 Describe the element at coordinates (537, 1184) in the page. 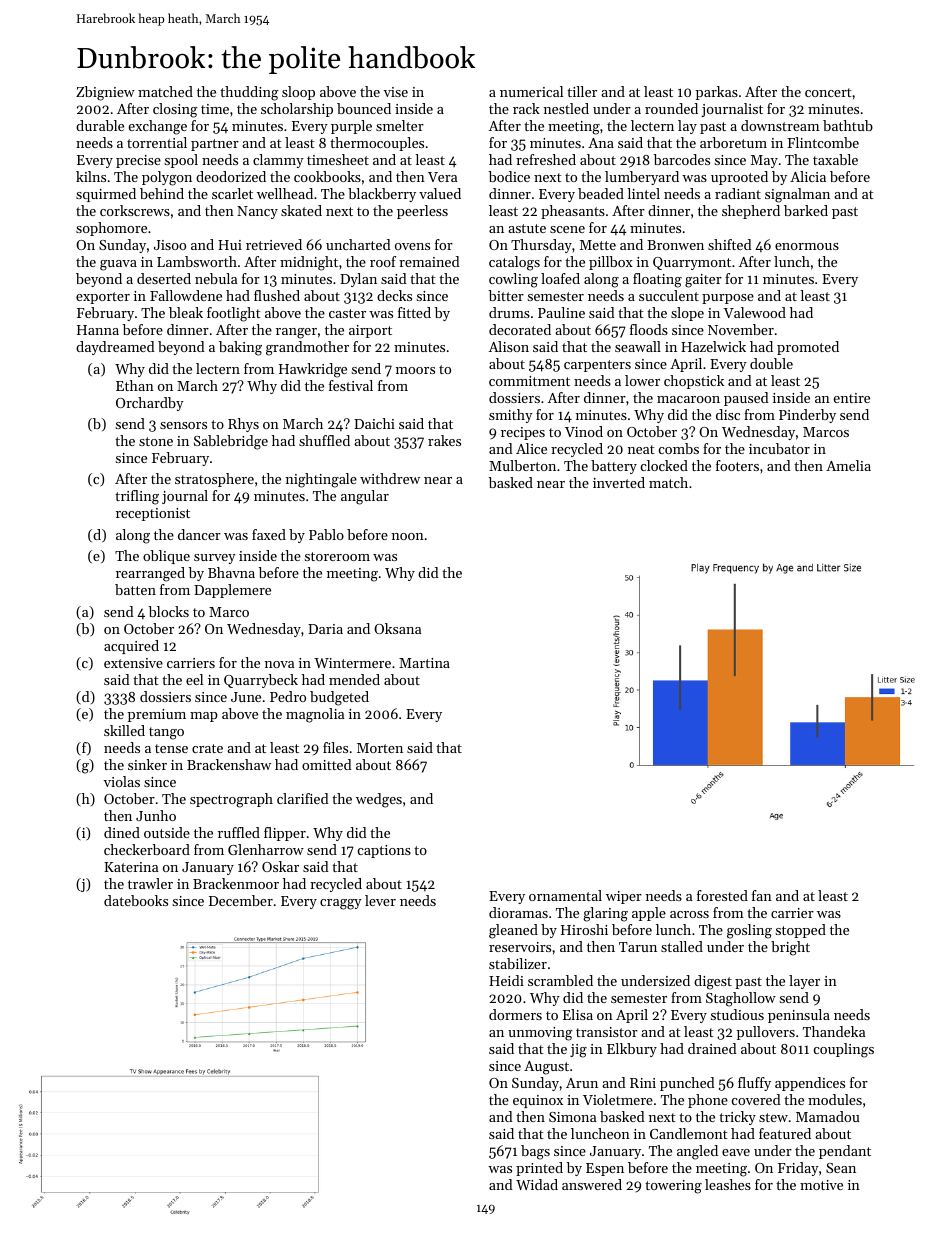

I see `Widad` at that location.
